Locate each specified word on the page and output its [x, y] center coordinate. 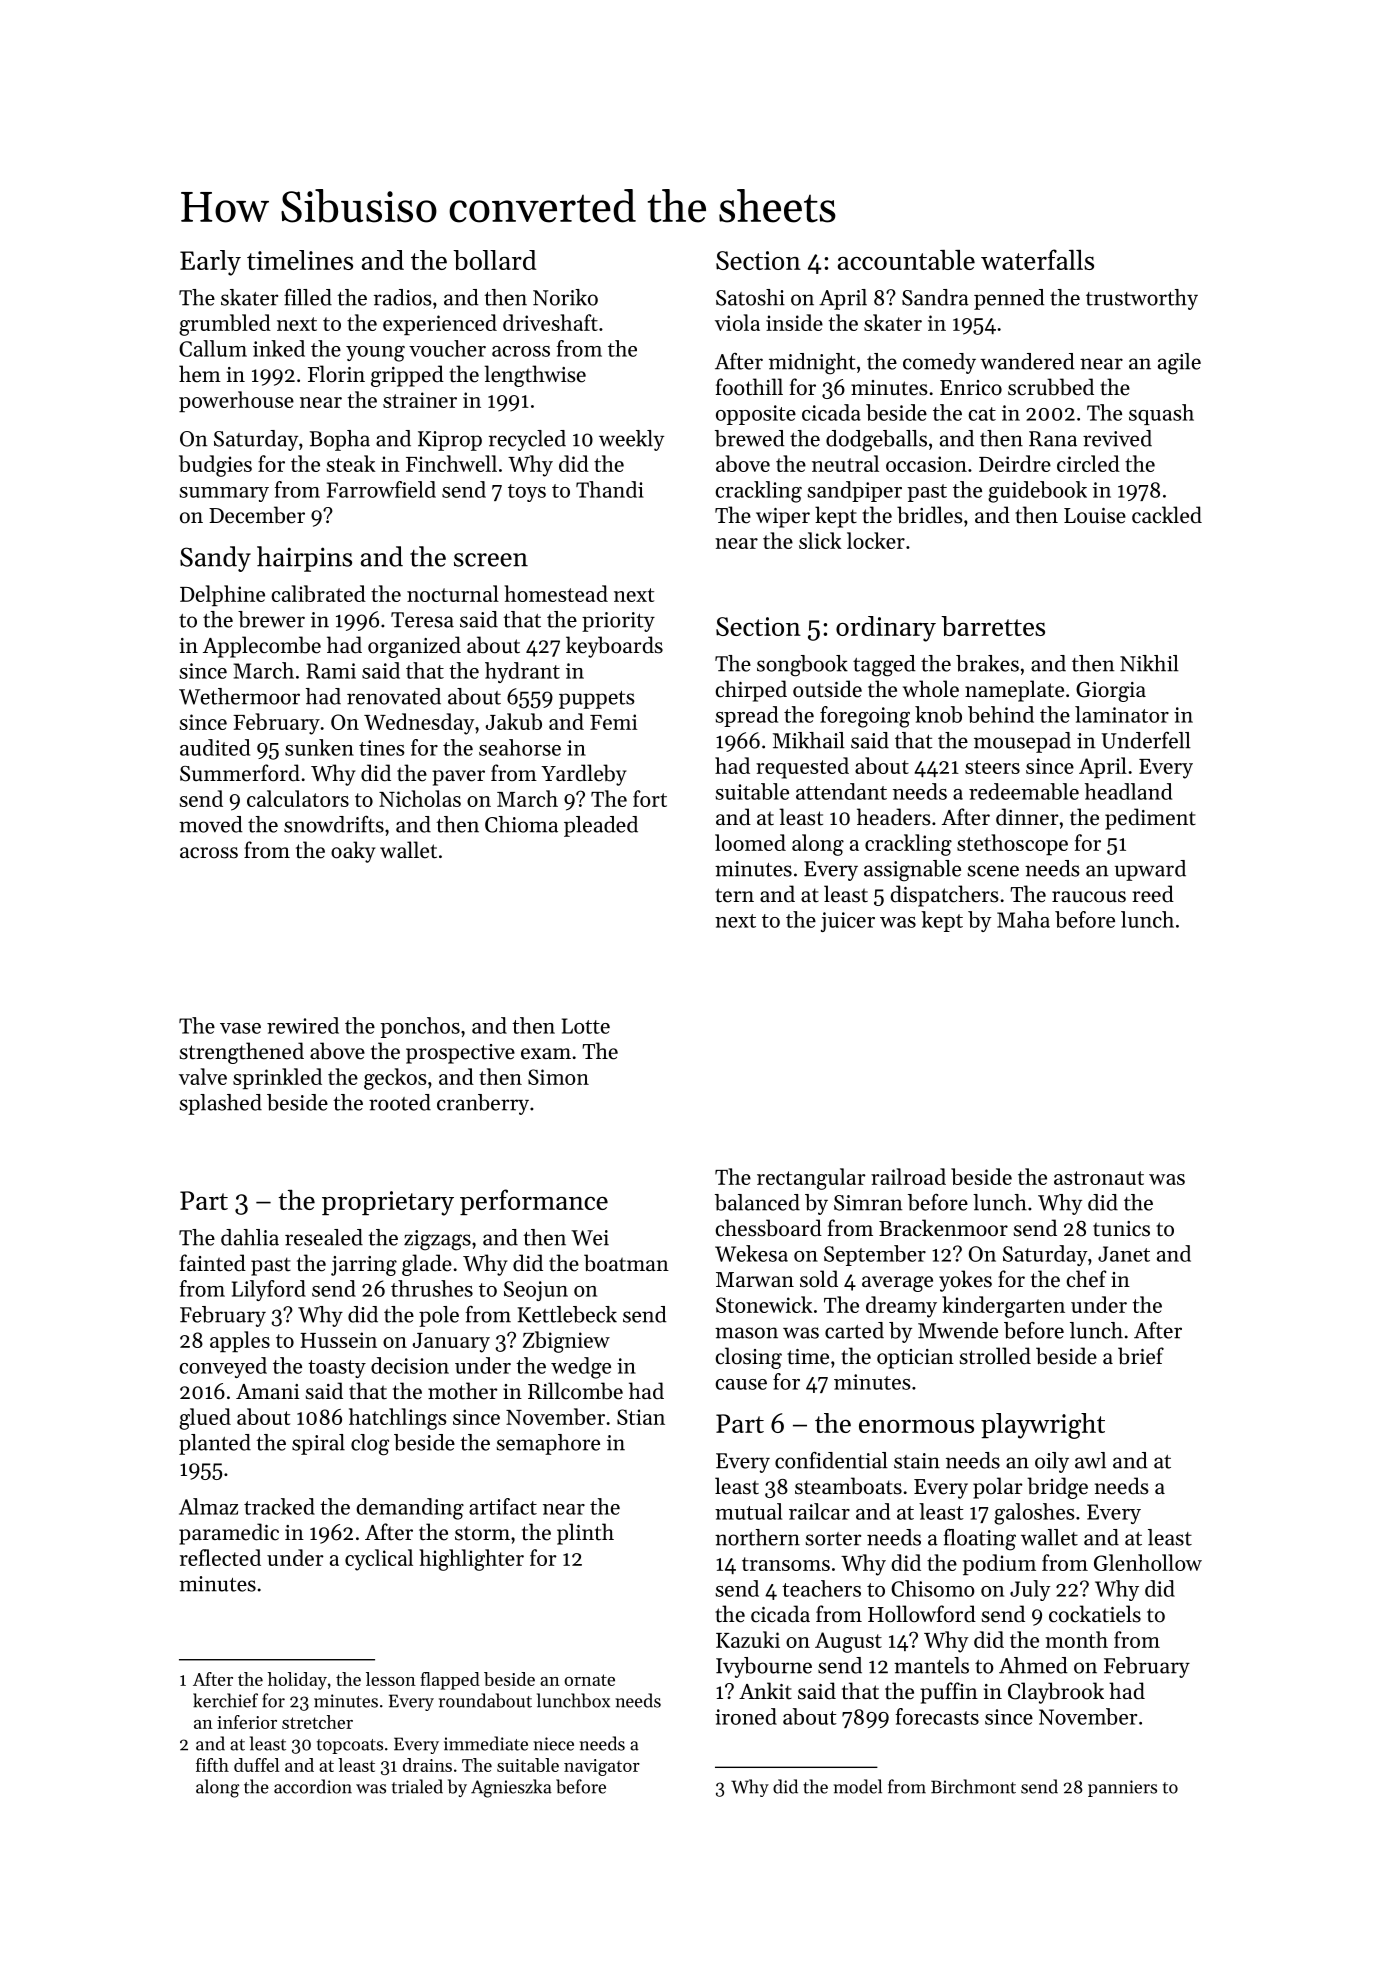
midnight [812, 364]
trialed [417, 1786]
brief [1141, 1356]
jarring [364, 1266]
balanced [757, 1202]
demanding [410, 1509]
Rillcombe [575, 1391]
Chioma [521, 824]
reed [1153, 894]
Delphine [222, 595]
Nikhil [1149, 663]
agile [1179, 364]
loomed [750, 842]
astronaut [1099, 1178]
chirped [751, 691]
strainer [420, 400]
